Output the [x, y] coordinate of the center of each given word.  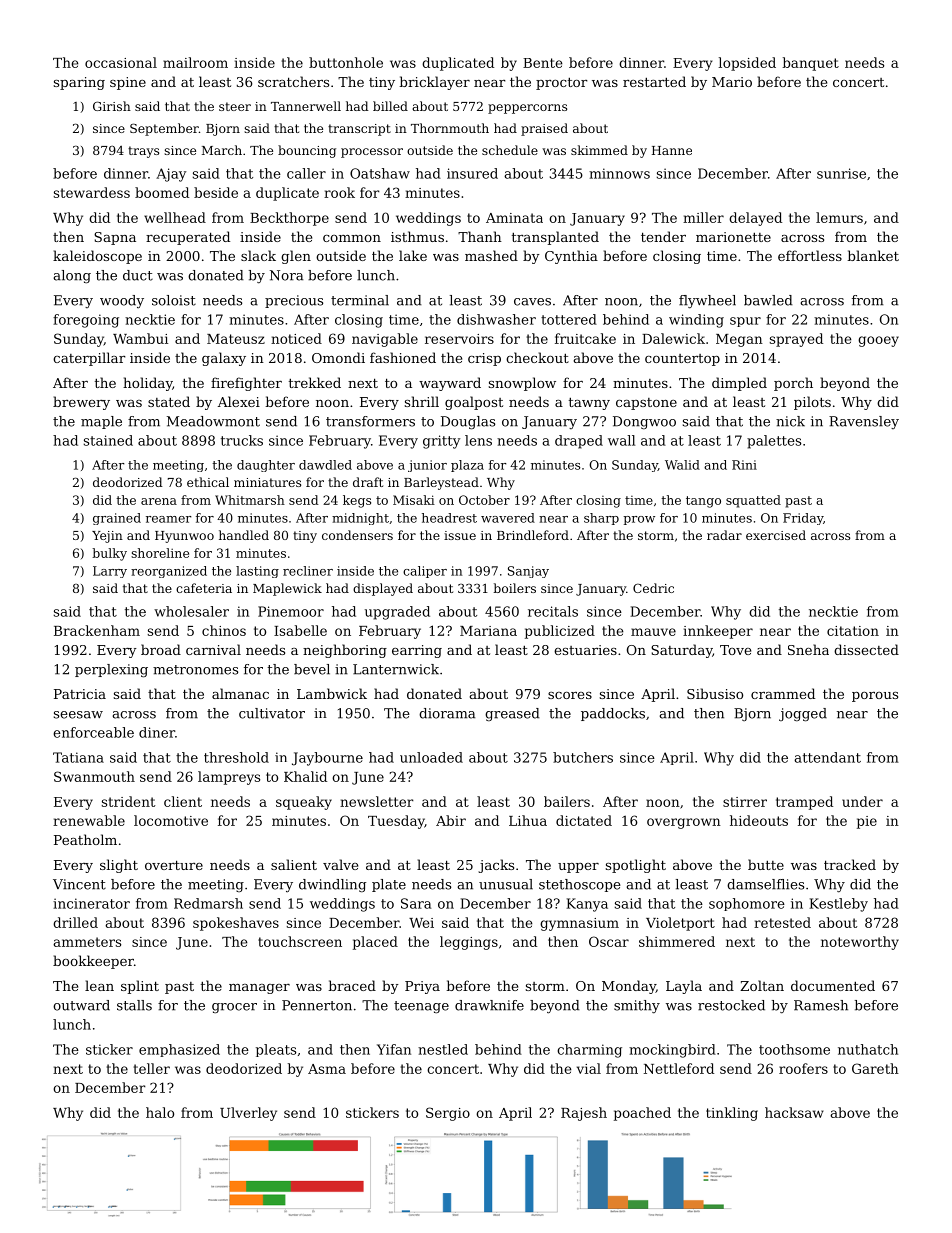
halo [160, 1112]
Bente [543, 63]
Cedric [653, 588]
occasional [121, 62]
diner [157, 732]
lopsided [747, 64]
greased [512, 714]
